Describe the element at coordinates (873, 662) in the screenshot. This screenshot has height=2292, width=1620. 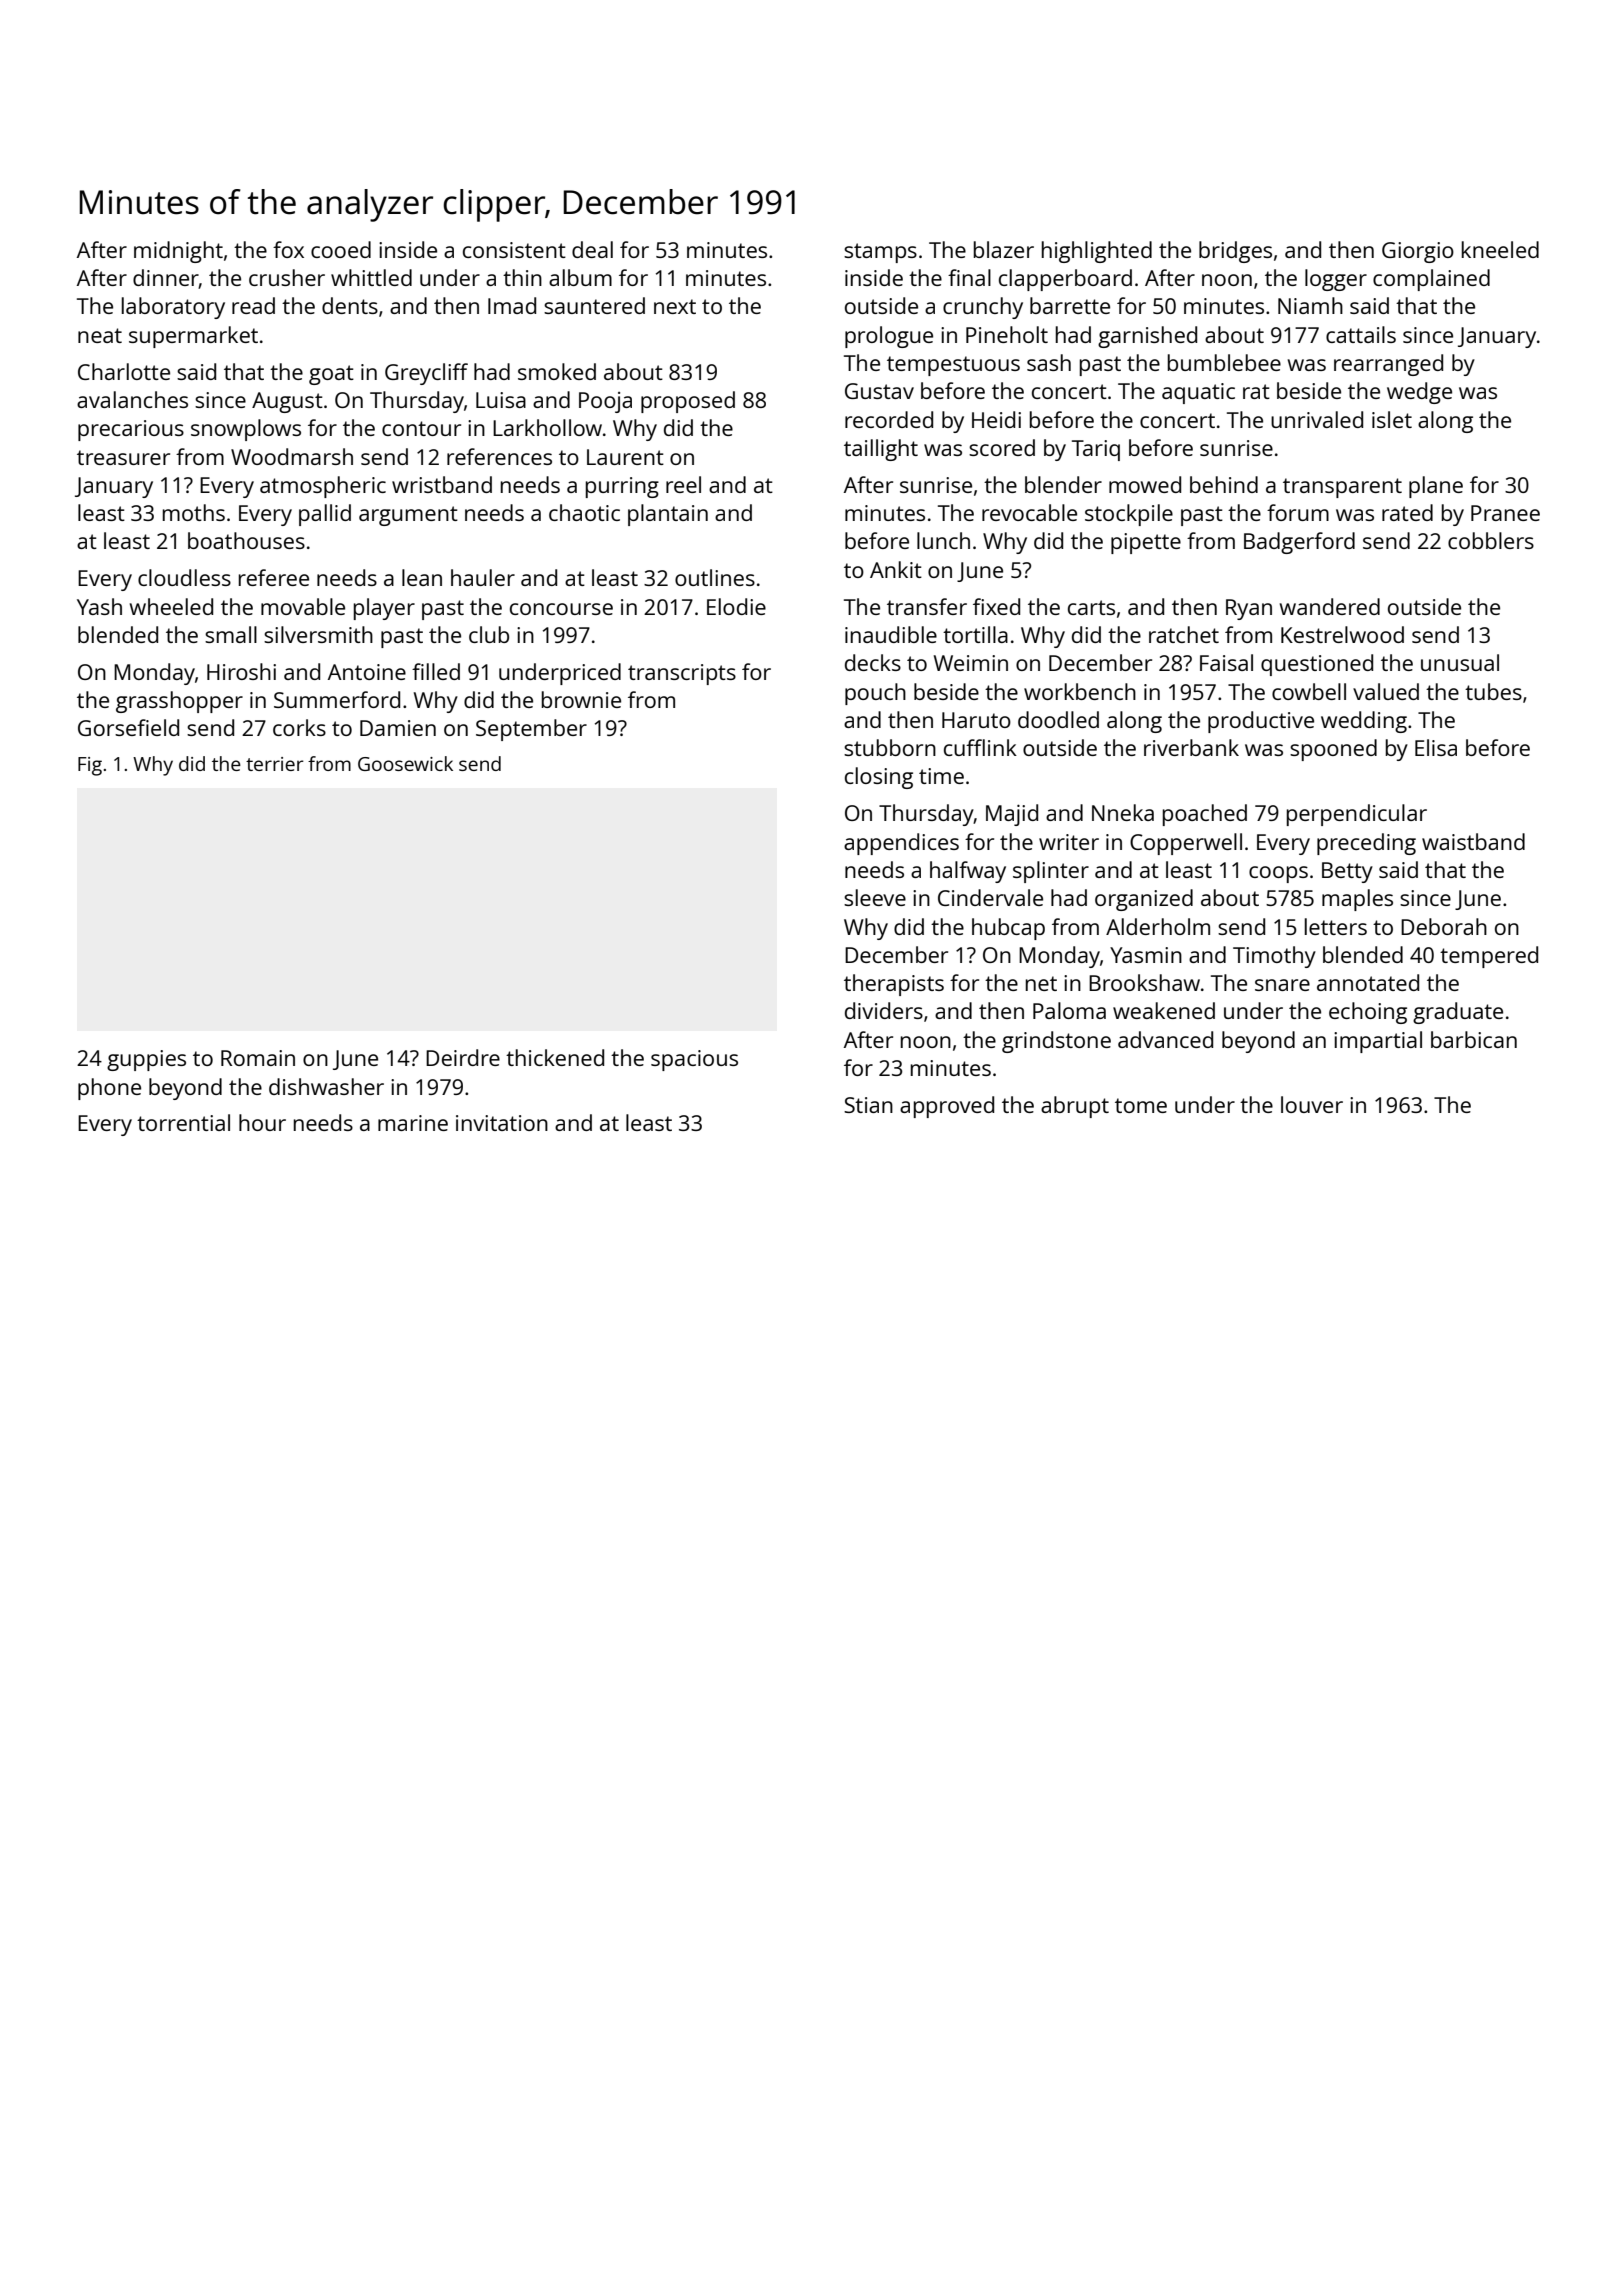
I see `decks` at that location.
